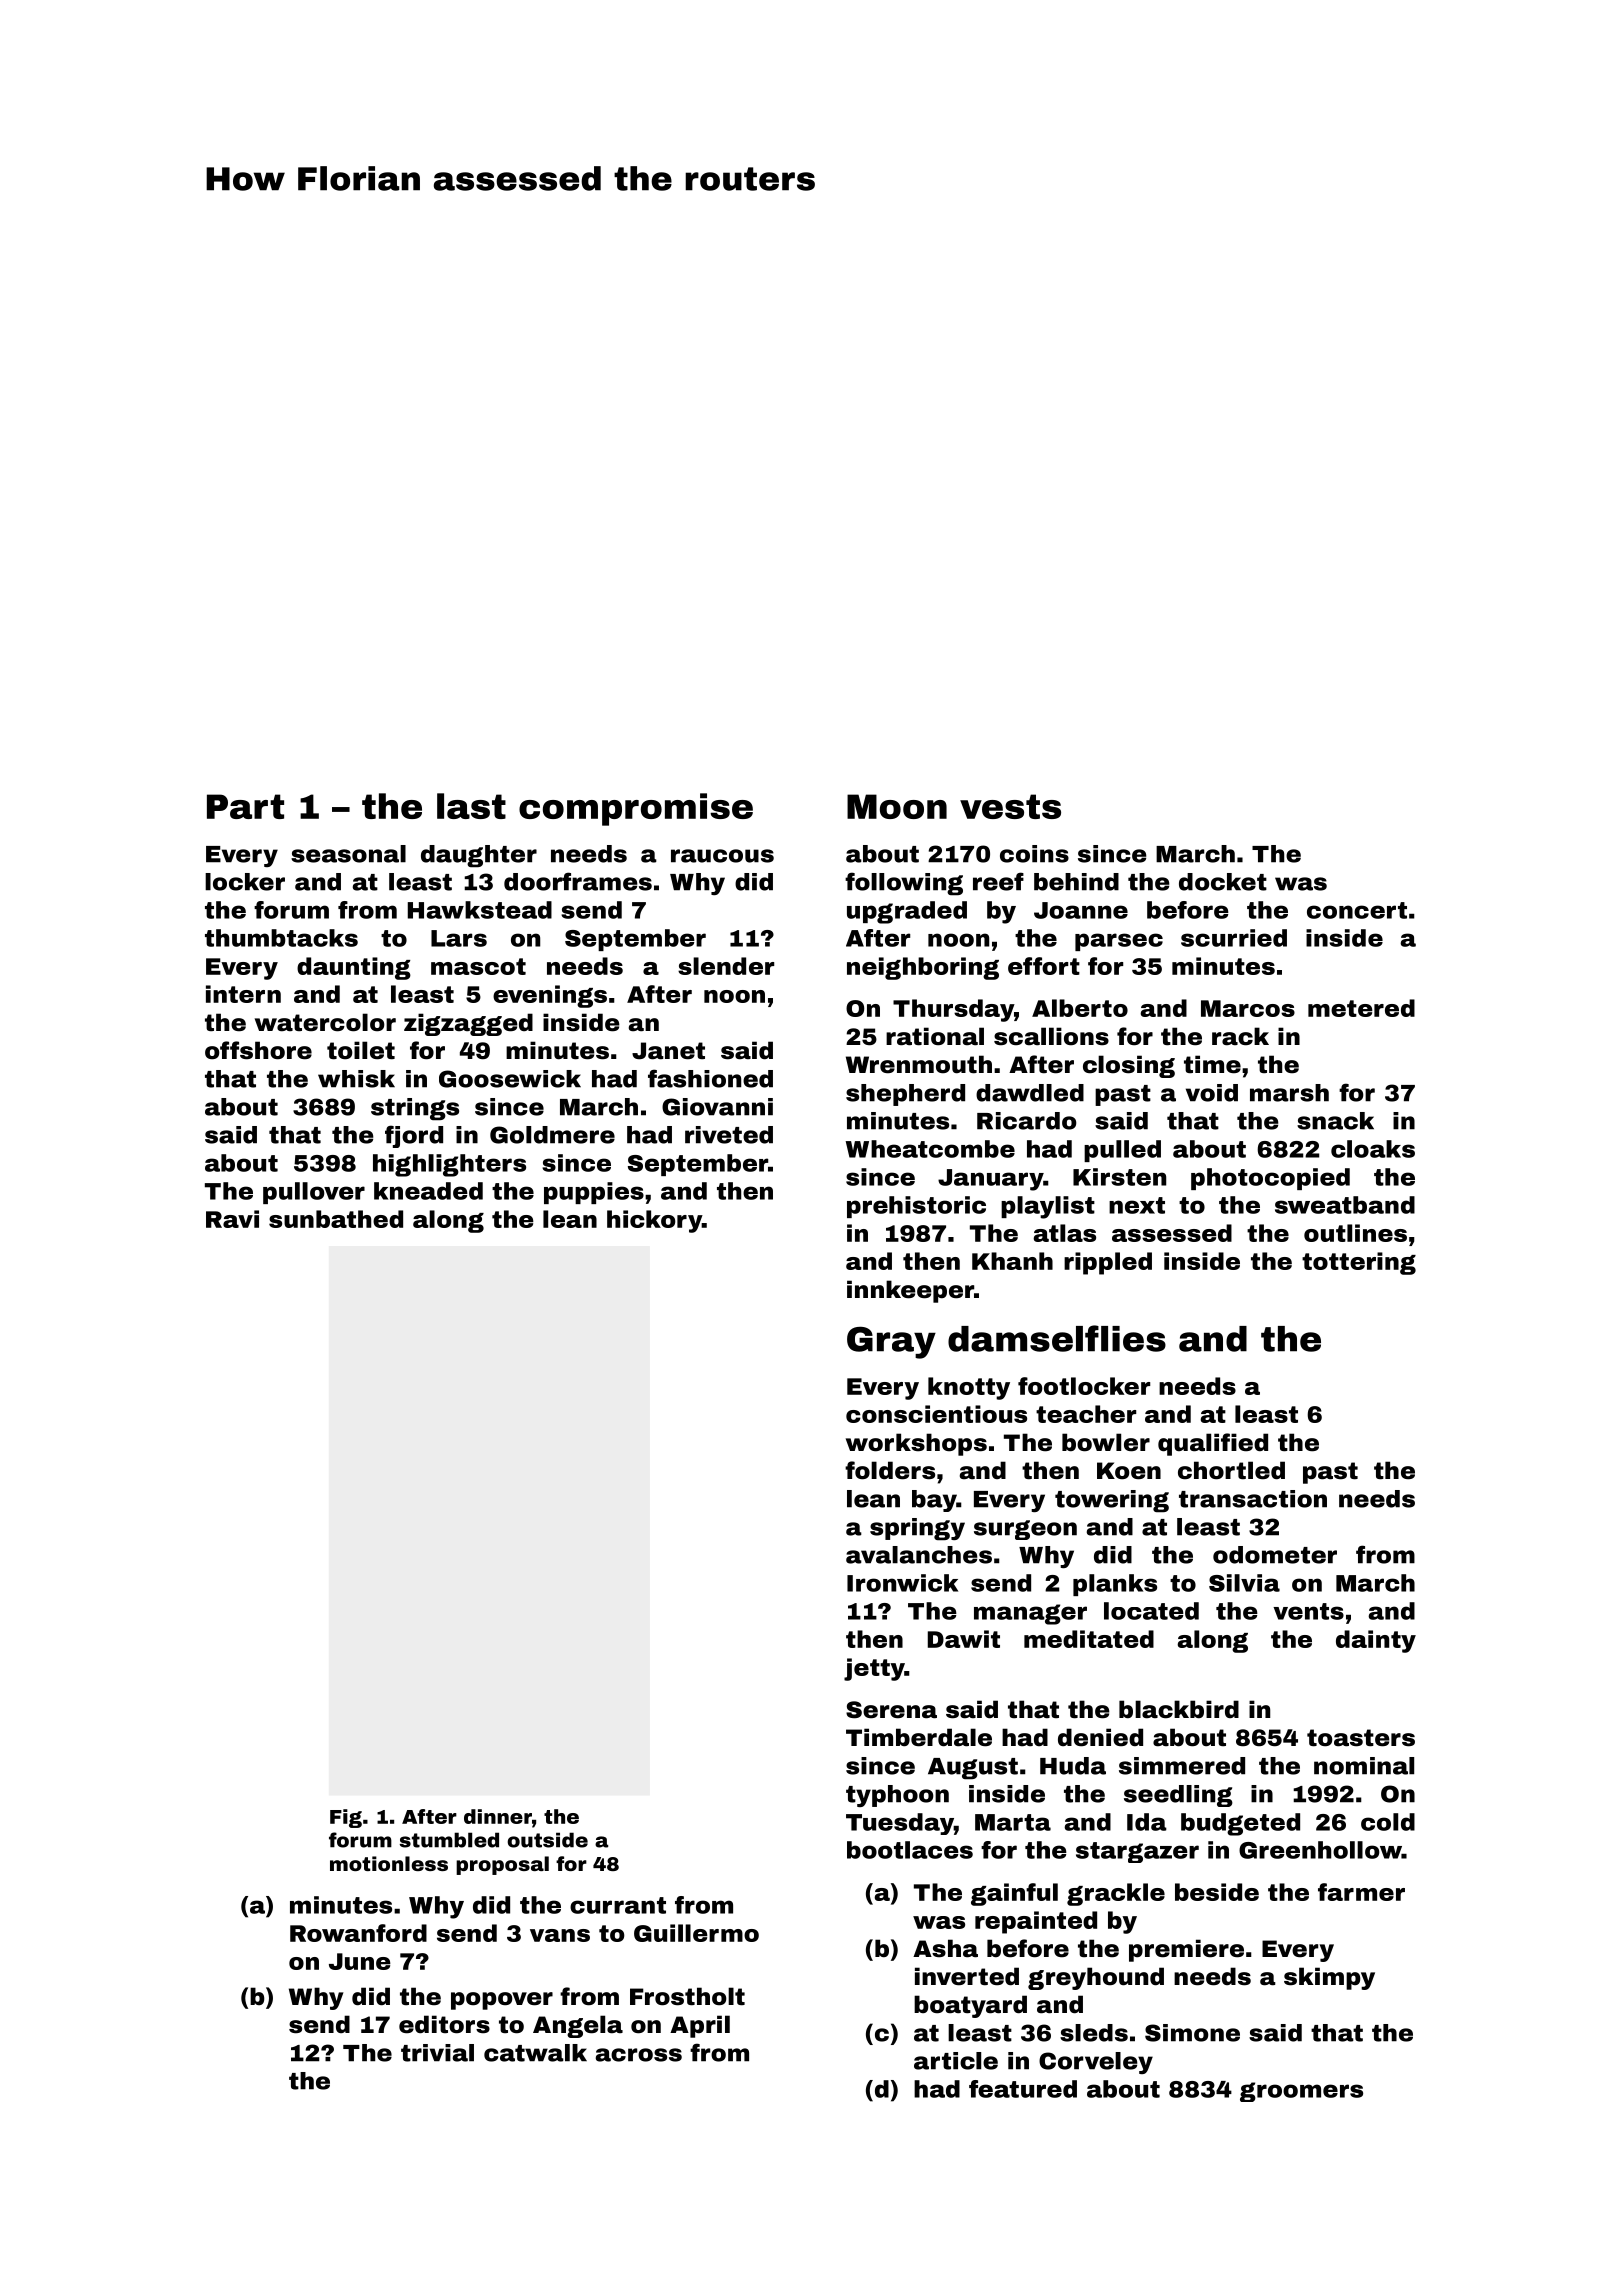 The image size is (1620, 2292). What do you see at coordinates (449, 1840) in the screenshot?
I see `stumbled` at bounding box center [449, 1840].
